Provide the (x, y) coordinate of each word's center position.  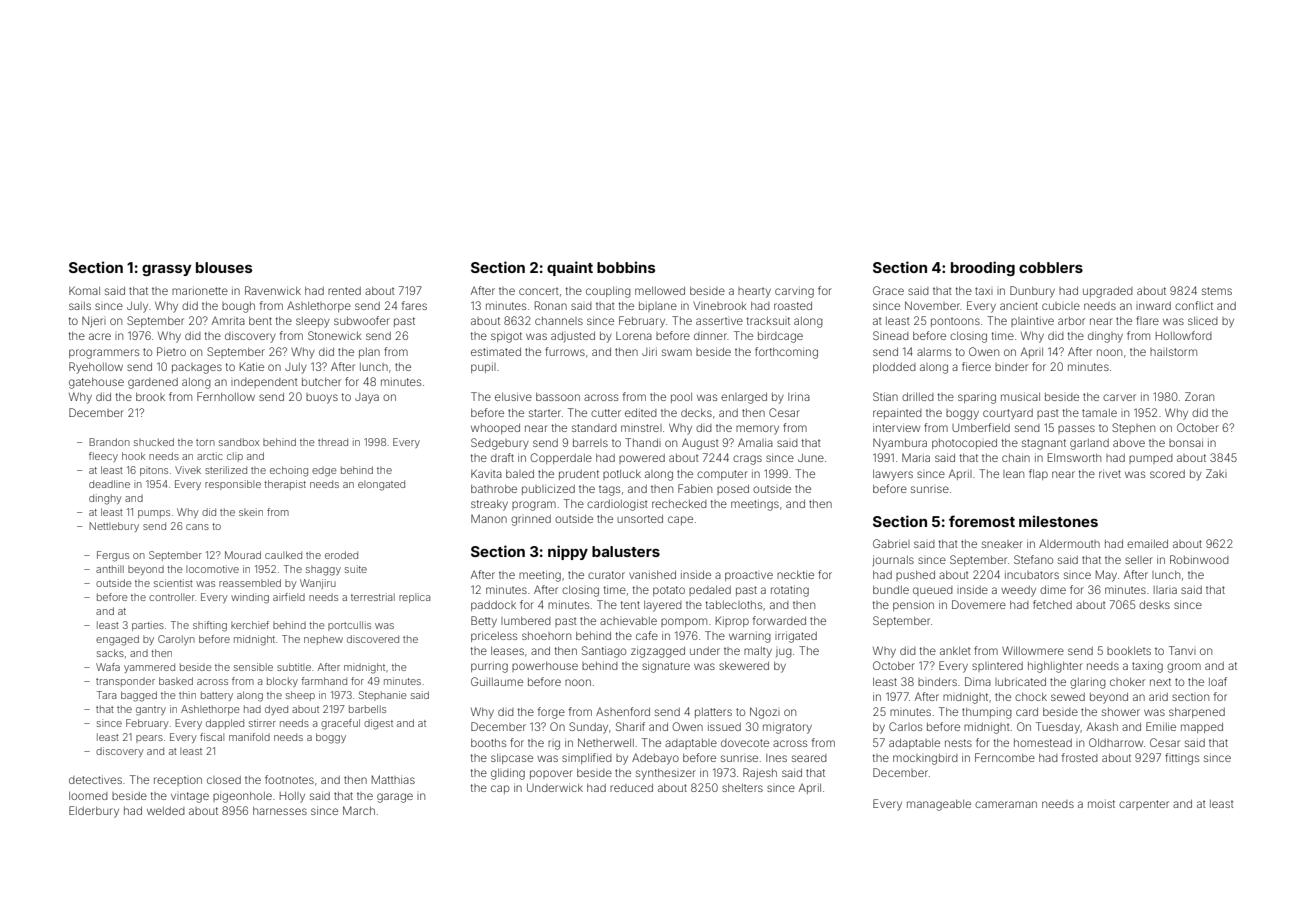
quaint (570, 268)
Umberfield (981, 427)
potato (669, 591)
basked (176, 681)
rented (344, 291)
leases (507, 651)
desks (1154, 605)
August (700, 444)
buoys (322, 398)
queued (933, 591)
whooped (495, 429)
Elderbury (94, 812)
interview (896, 427)
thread (333, 442)
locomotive (212, 569)
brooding (983, 268)
